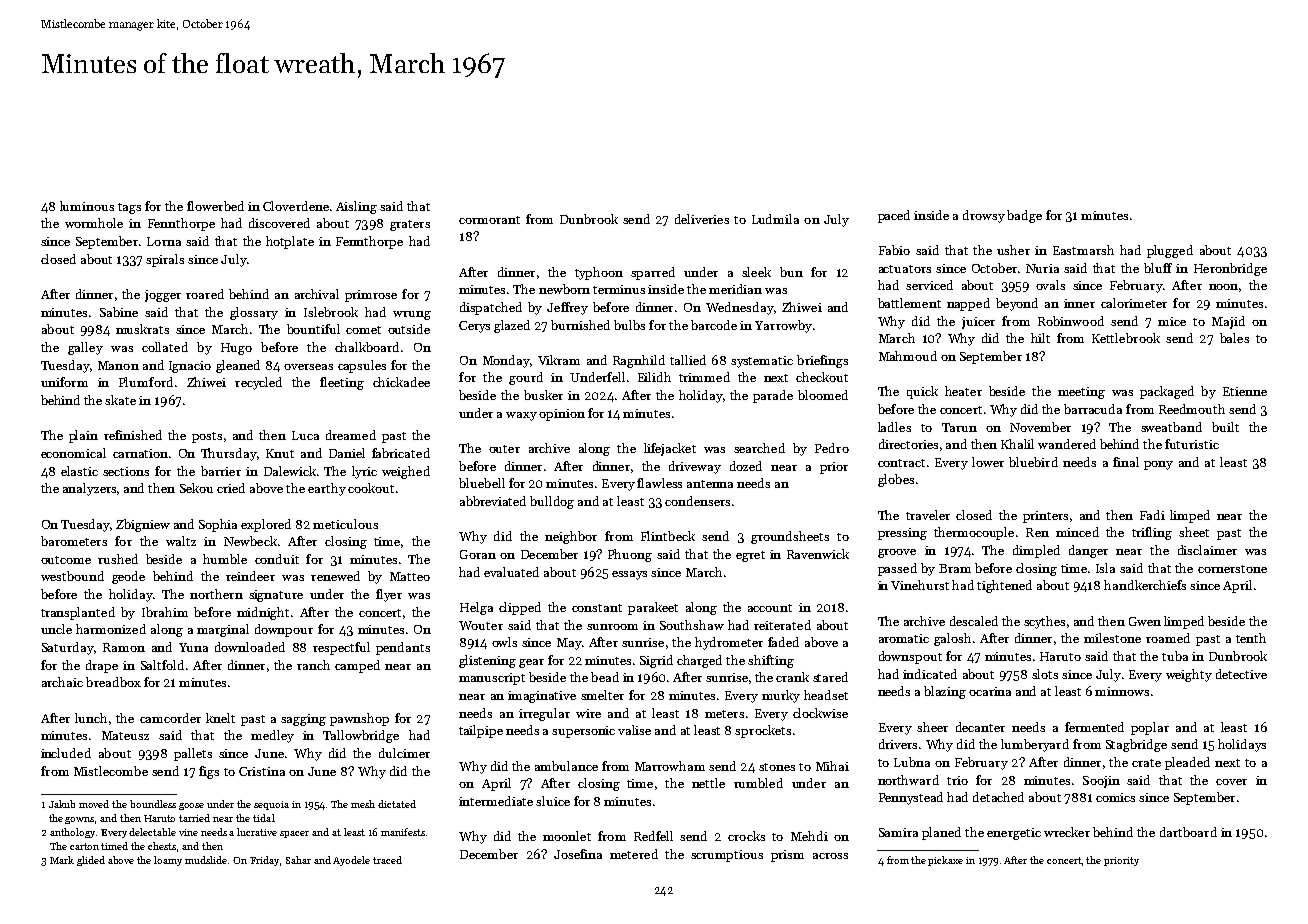  Describe the element at coordinates (1044, 622) in the screenshot. I see `scythes` at that location.
